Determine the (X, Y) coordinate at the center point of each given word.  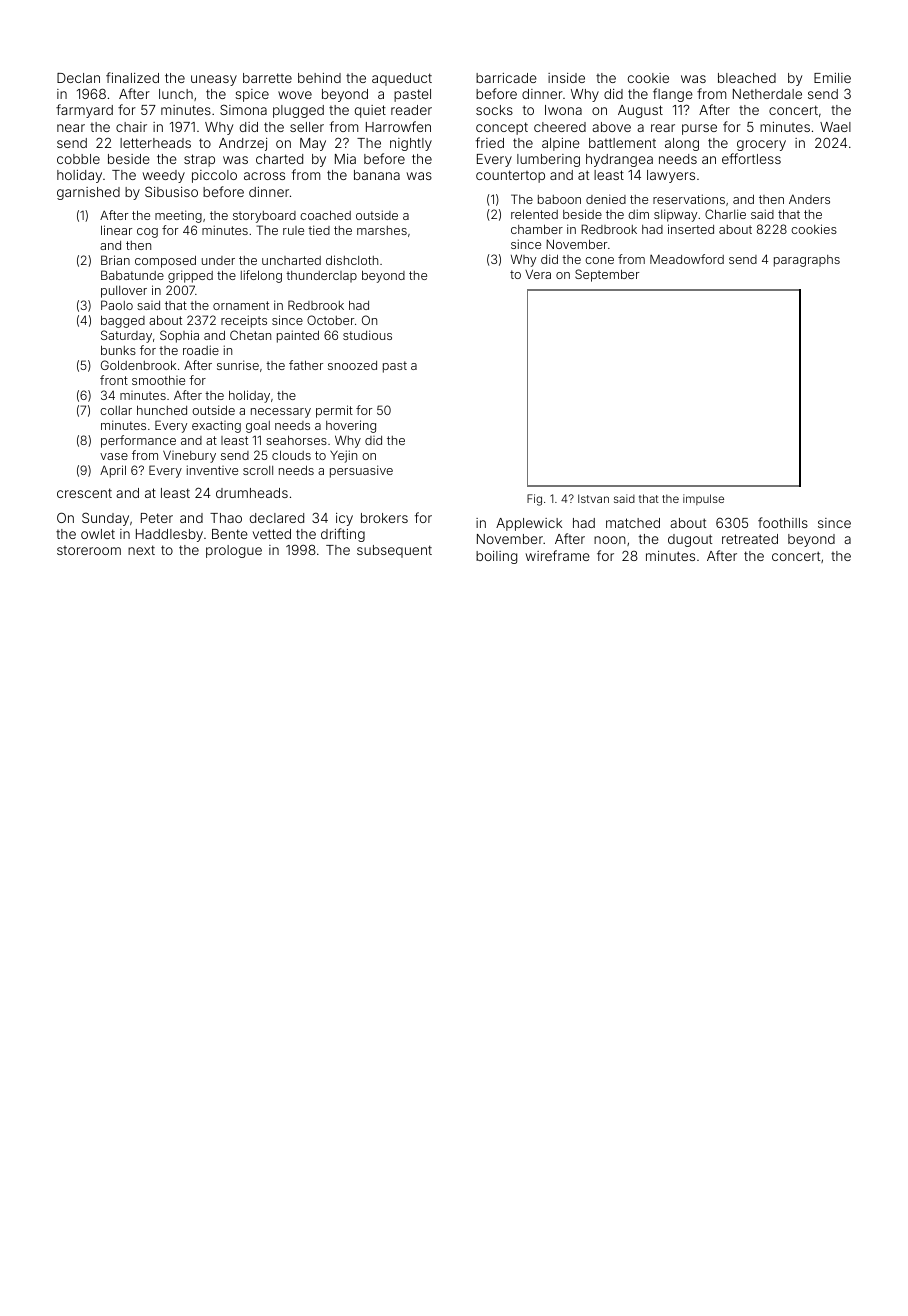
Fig (534, 500)
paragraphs (807, 261)
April (113, 471)
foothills (783, 522)
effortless (751, 158)
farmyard (84, 111)
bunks (118, 350)
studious (367, 335)
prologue (234, 551)
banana (377, 175)
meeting (178, 216)
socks (494, 110)
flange (673, 95)
